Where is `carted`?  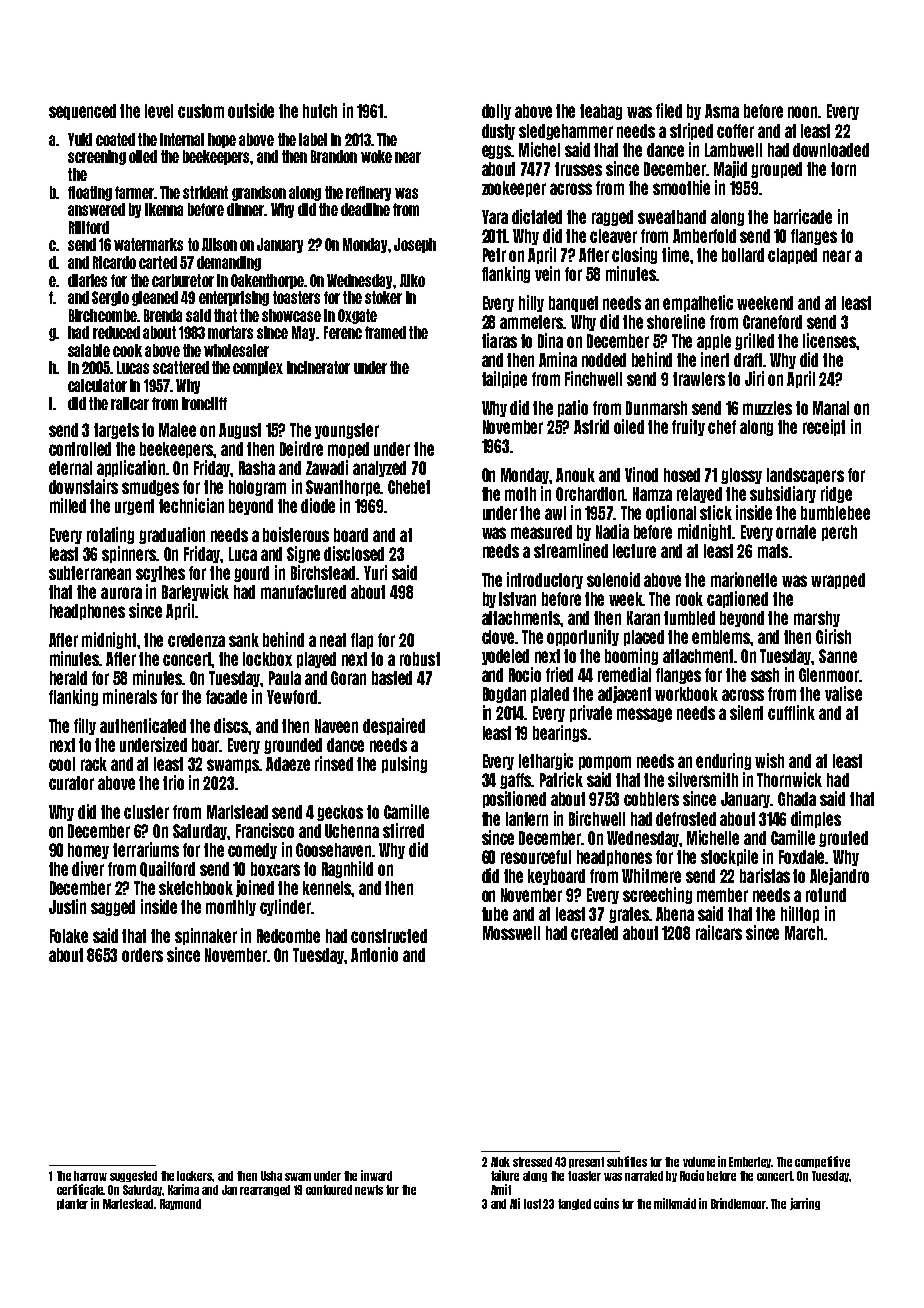 carted is located at coordinates (158, 262).
